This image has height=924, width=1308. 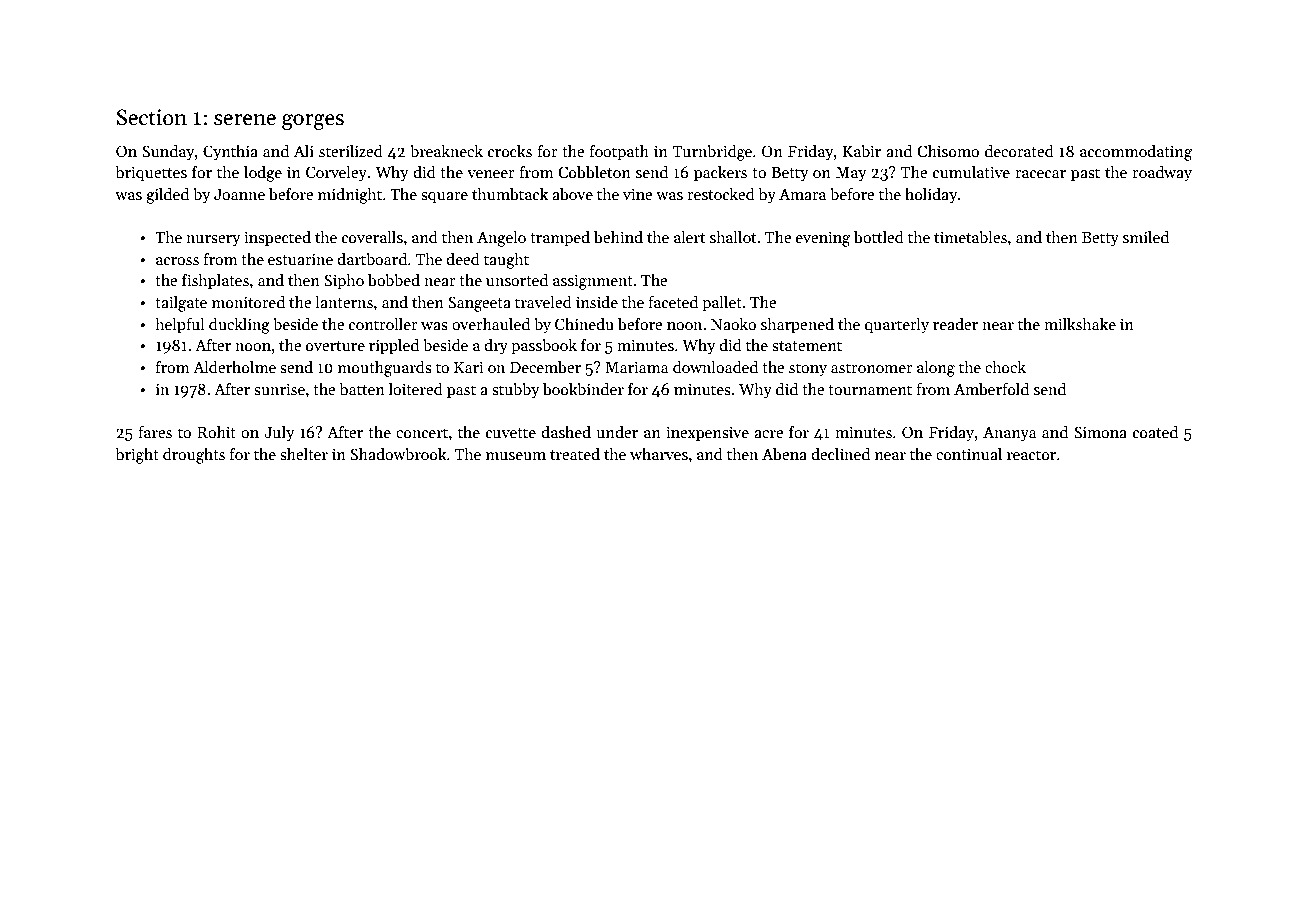 What do you see at coordinates (583, 389) in the image?
I see `bookbinder` at bounding box center [583, 389].
